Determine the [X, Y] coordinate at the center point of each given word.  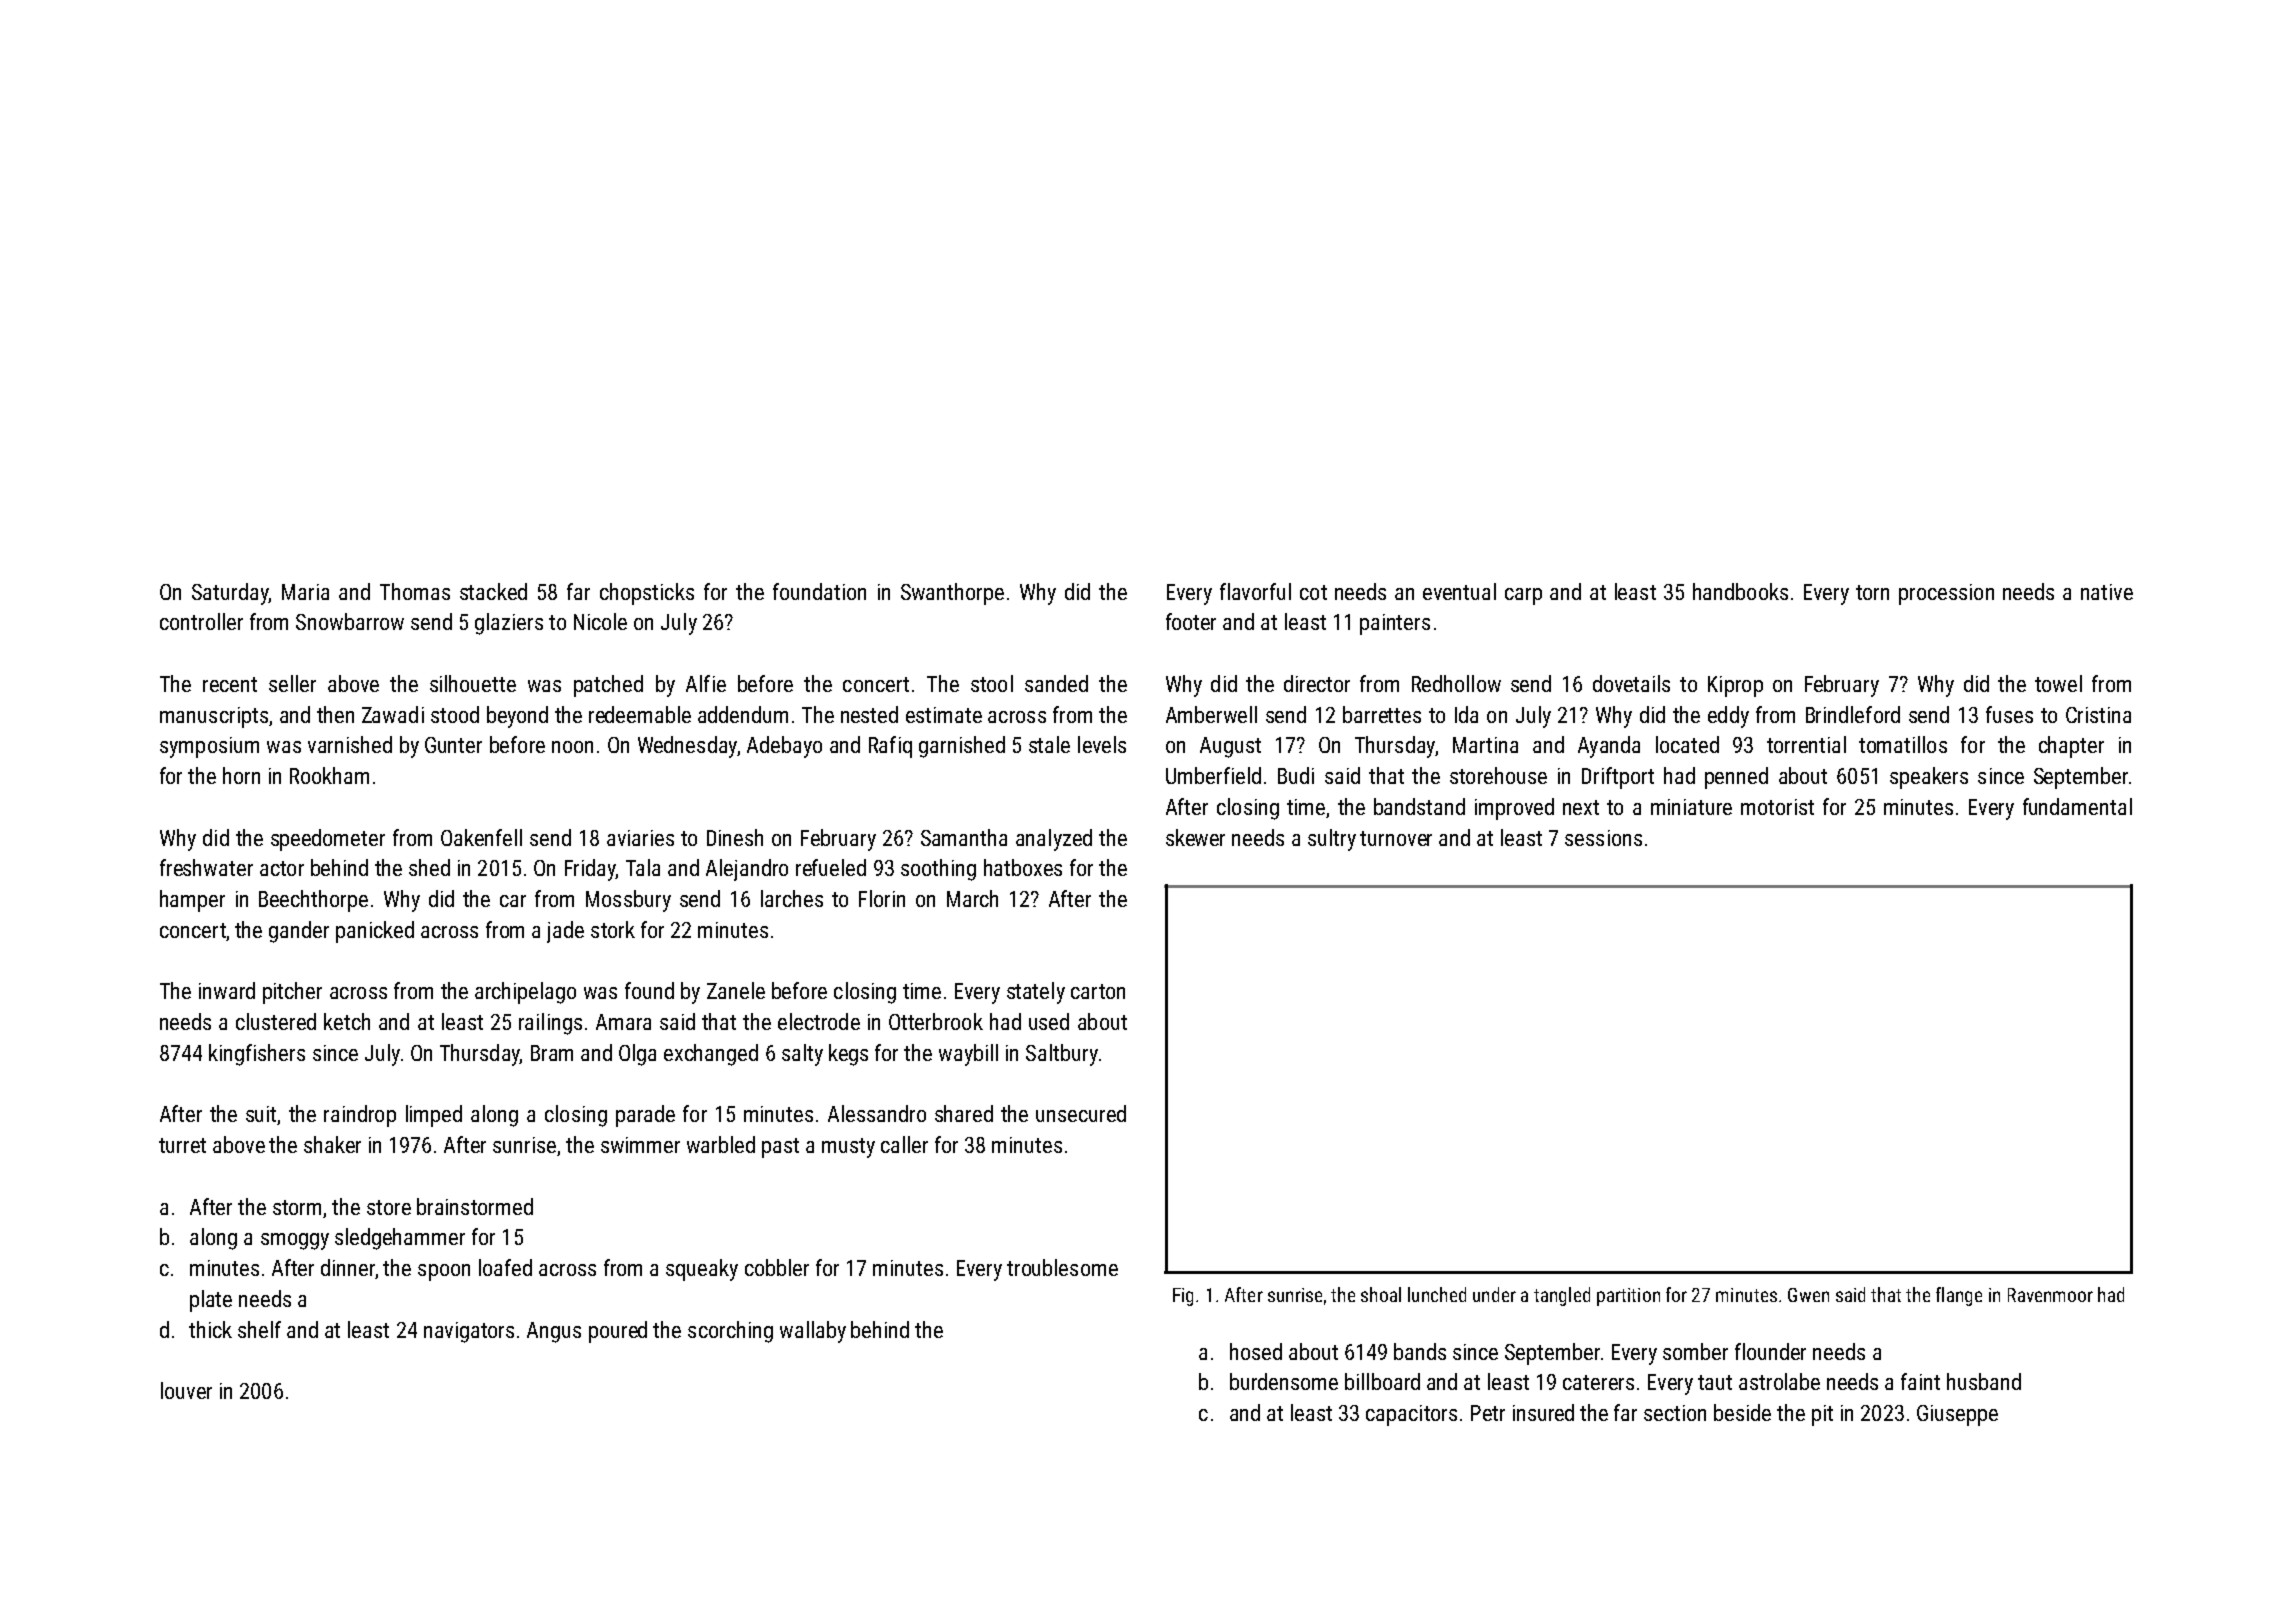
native [2107, 592]
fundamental [2077, 806]
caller [904, 1144]
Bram [552, 1053]
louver [186, 1390]
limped [434, 1116]
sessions [1603, 838]
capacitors [1411, 1415]
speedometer [328, 840]
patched [608, 686]
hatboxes [1023, 867]
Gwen [1808, 1295]
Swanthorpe [952, 594]
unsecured [1081, 1113]
